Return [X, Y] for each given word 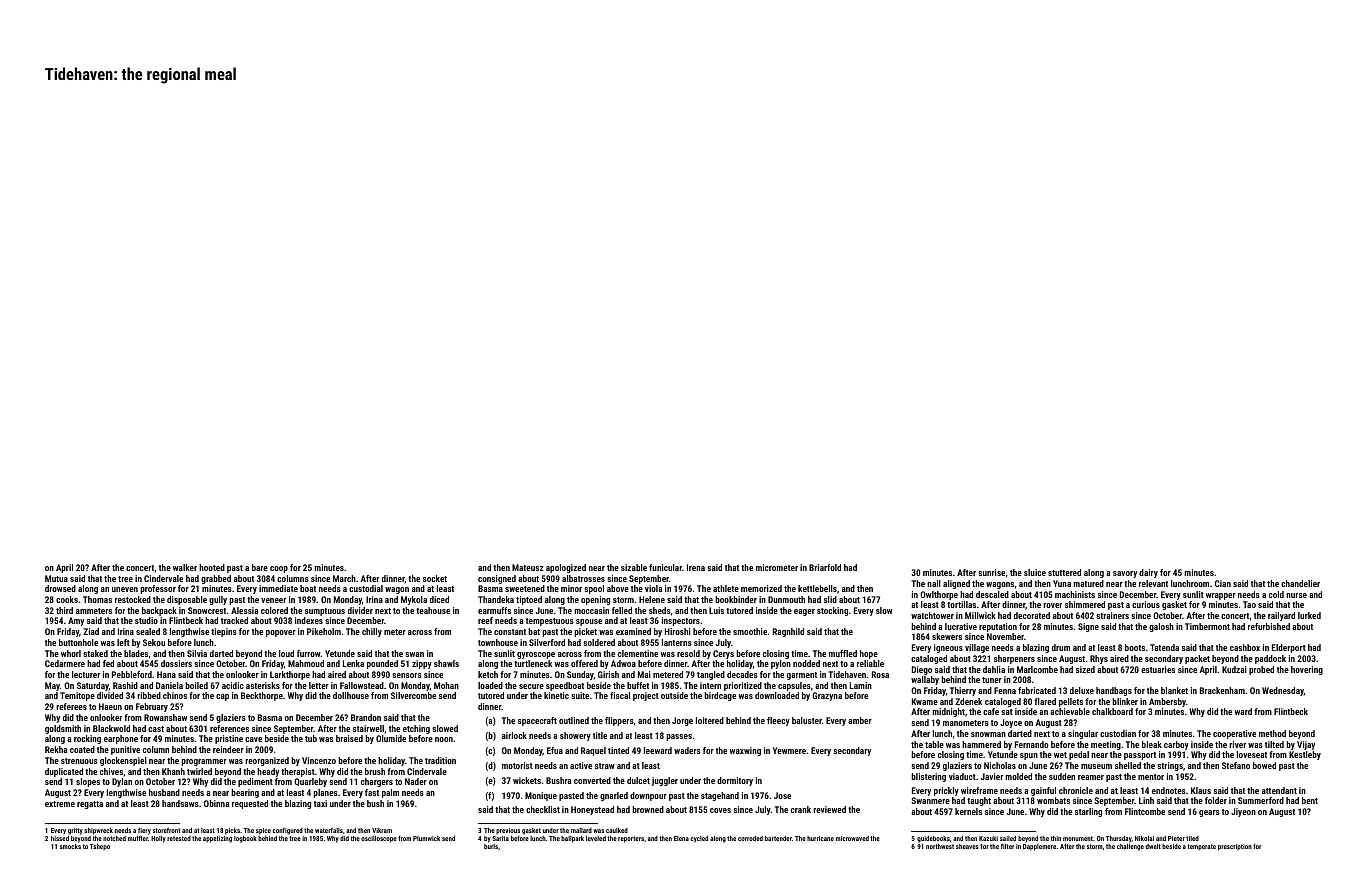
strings [1170, 766]
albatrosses [583, 578]
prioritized [743, 686]
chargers [377, 782]
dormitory [735, 781]
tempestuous [550, 622]
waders [687, 750]
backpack [159, 611]
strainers [1112, 615]
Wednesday [1283, 691]
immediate [278, 588]
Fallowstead [362, 685]
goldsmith [63, 729]
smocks [70, 846]
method [1272, 733]
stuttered [1064, 572]
